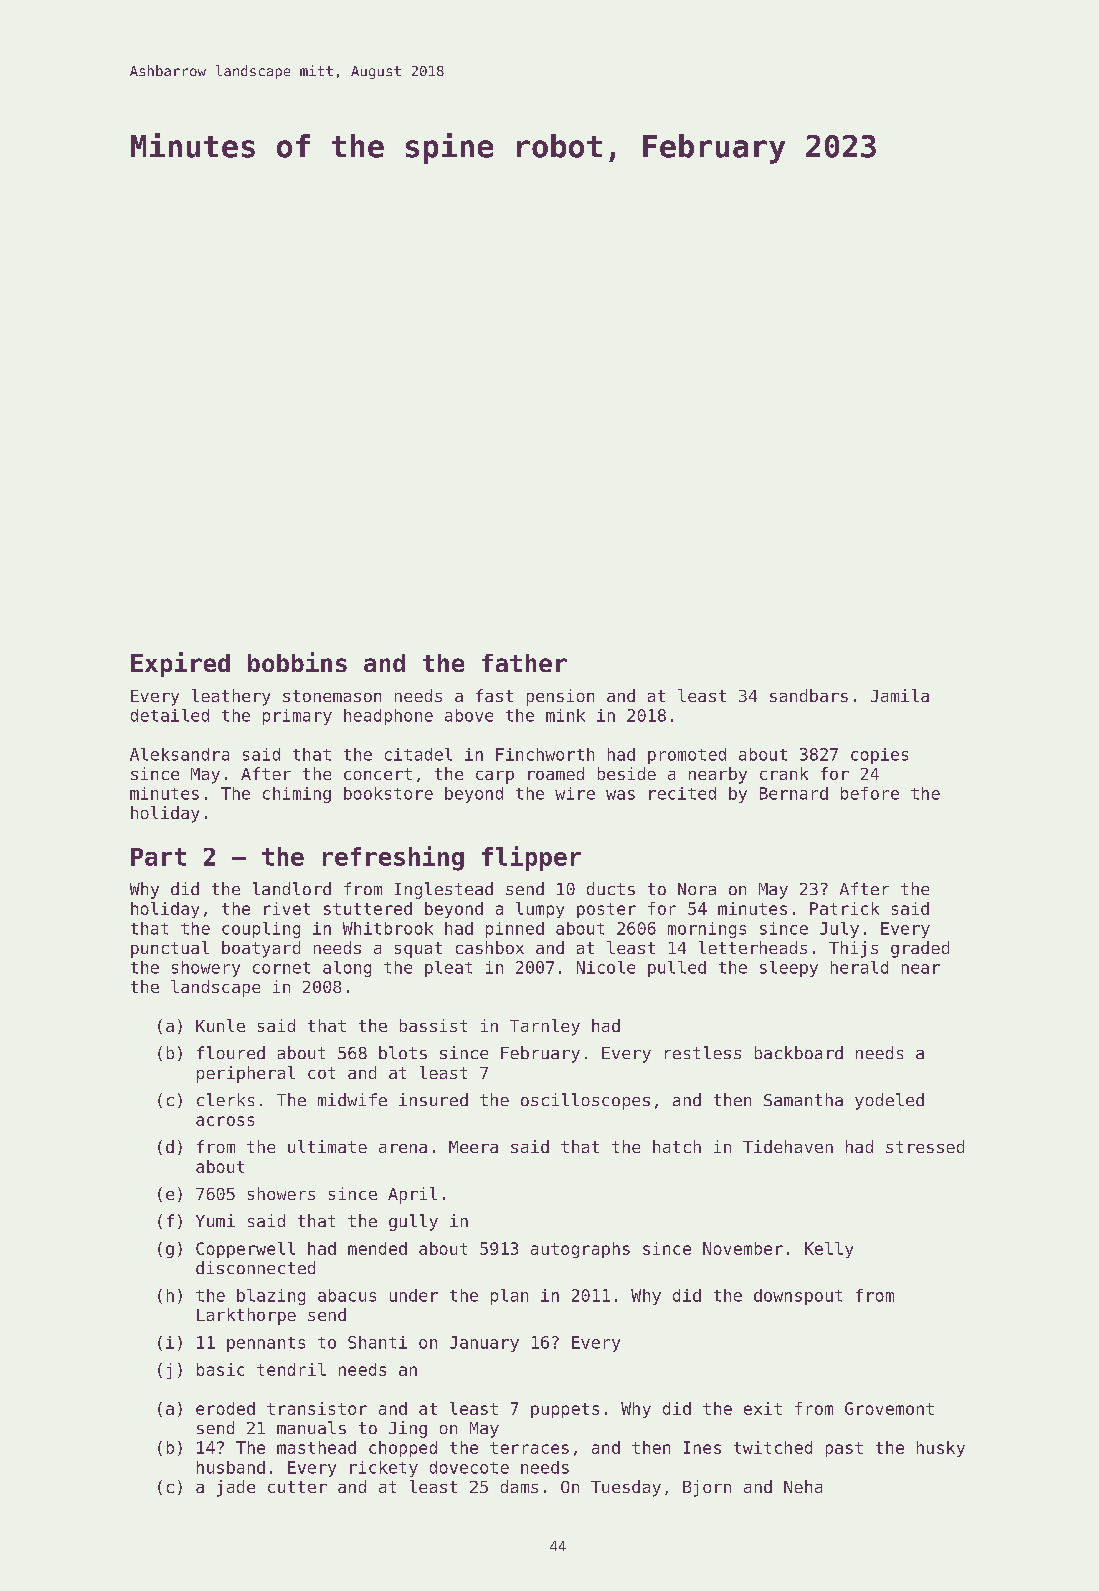  What do you see at coordinates (941, 1449) in the screenshot?
I see `husky` at bounding box center [941, 1449].
